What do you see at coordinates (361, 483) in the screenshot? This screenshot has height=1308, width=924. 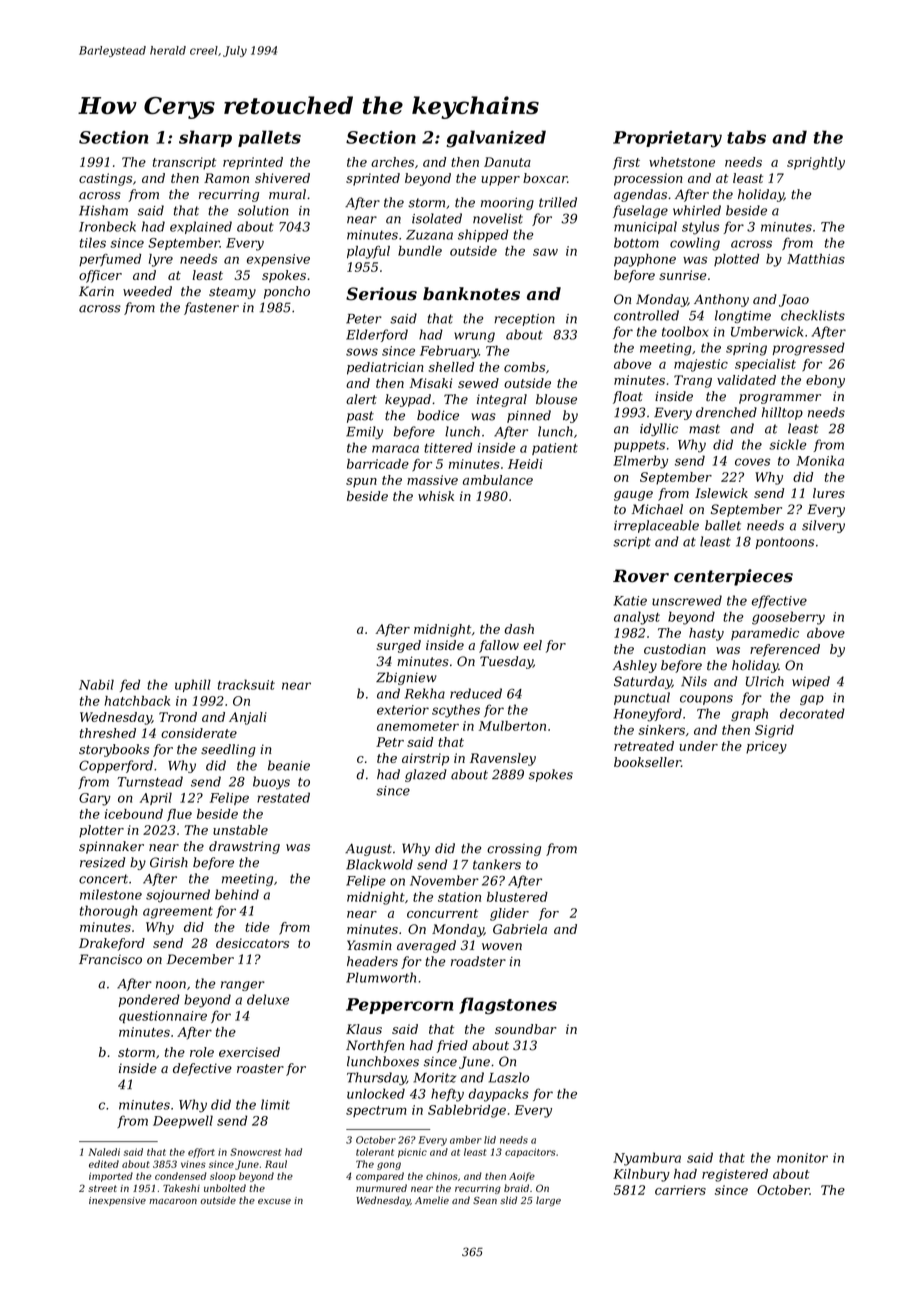 I see `spun` at bounding box center [361, 483].
